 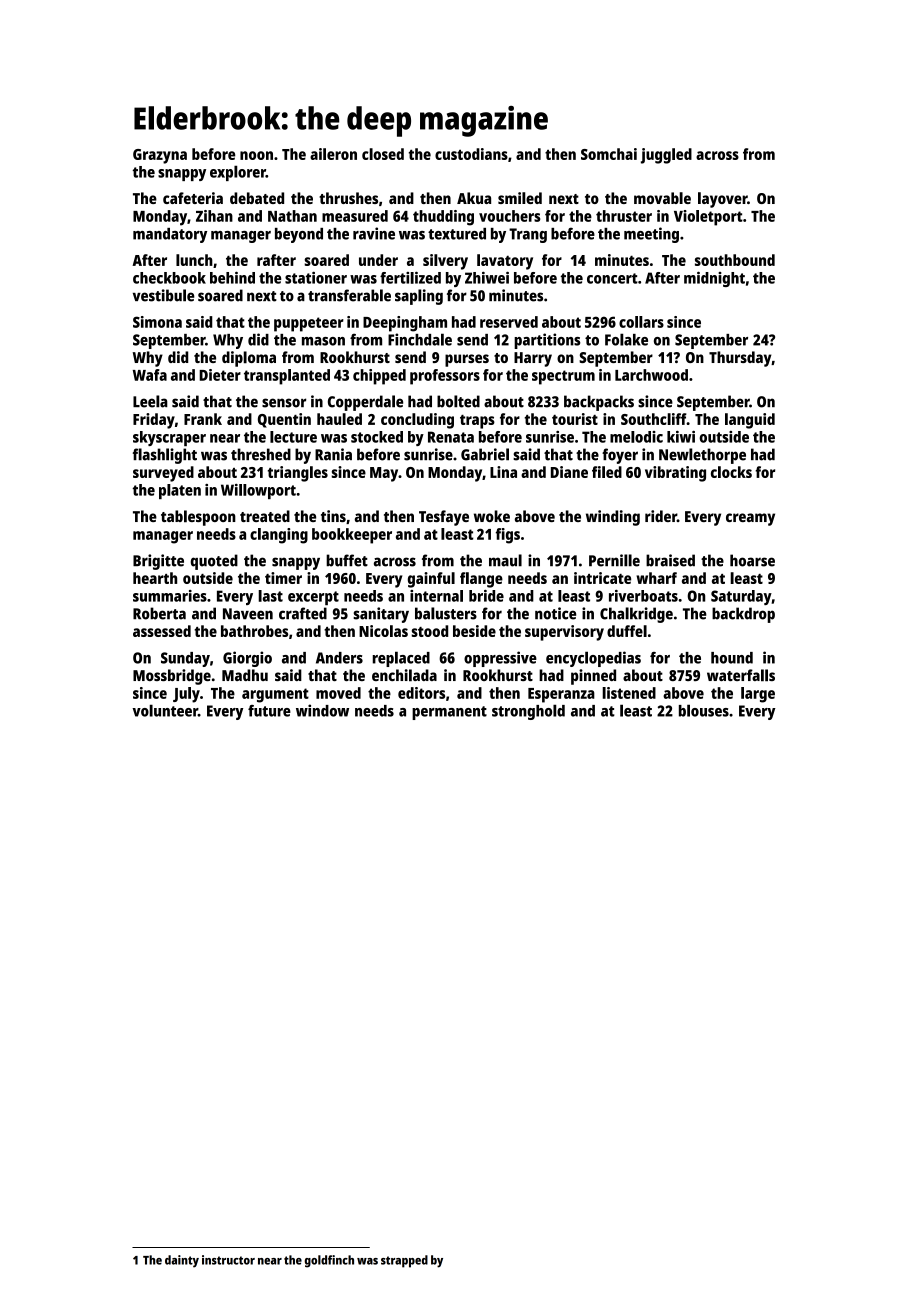 What do you see at coordinates (182, 1261) in the screenshot?
I see `dainty` at bounding box center [182, 1261].
